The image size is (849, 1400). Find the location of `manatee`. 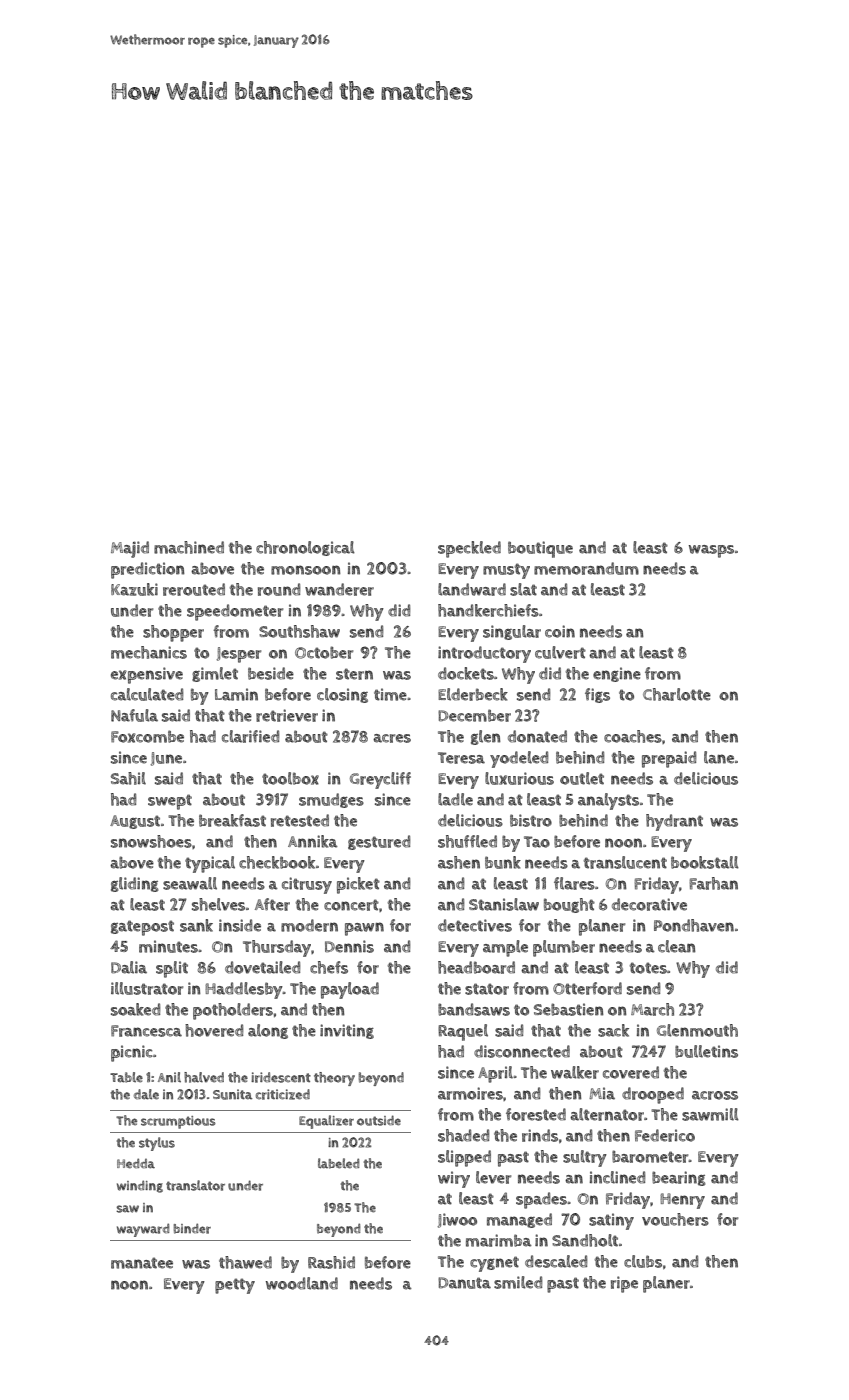

manatee is located at coordinates (142, 1263).
